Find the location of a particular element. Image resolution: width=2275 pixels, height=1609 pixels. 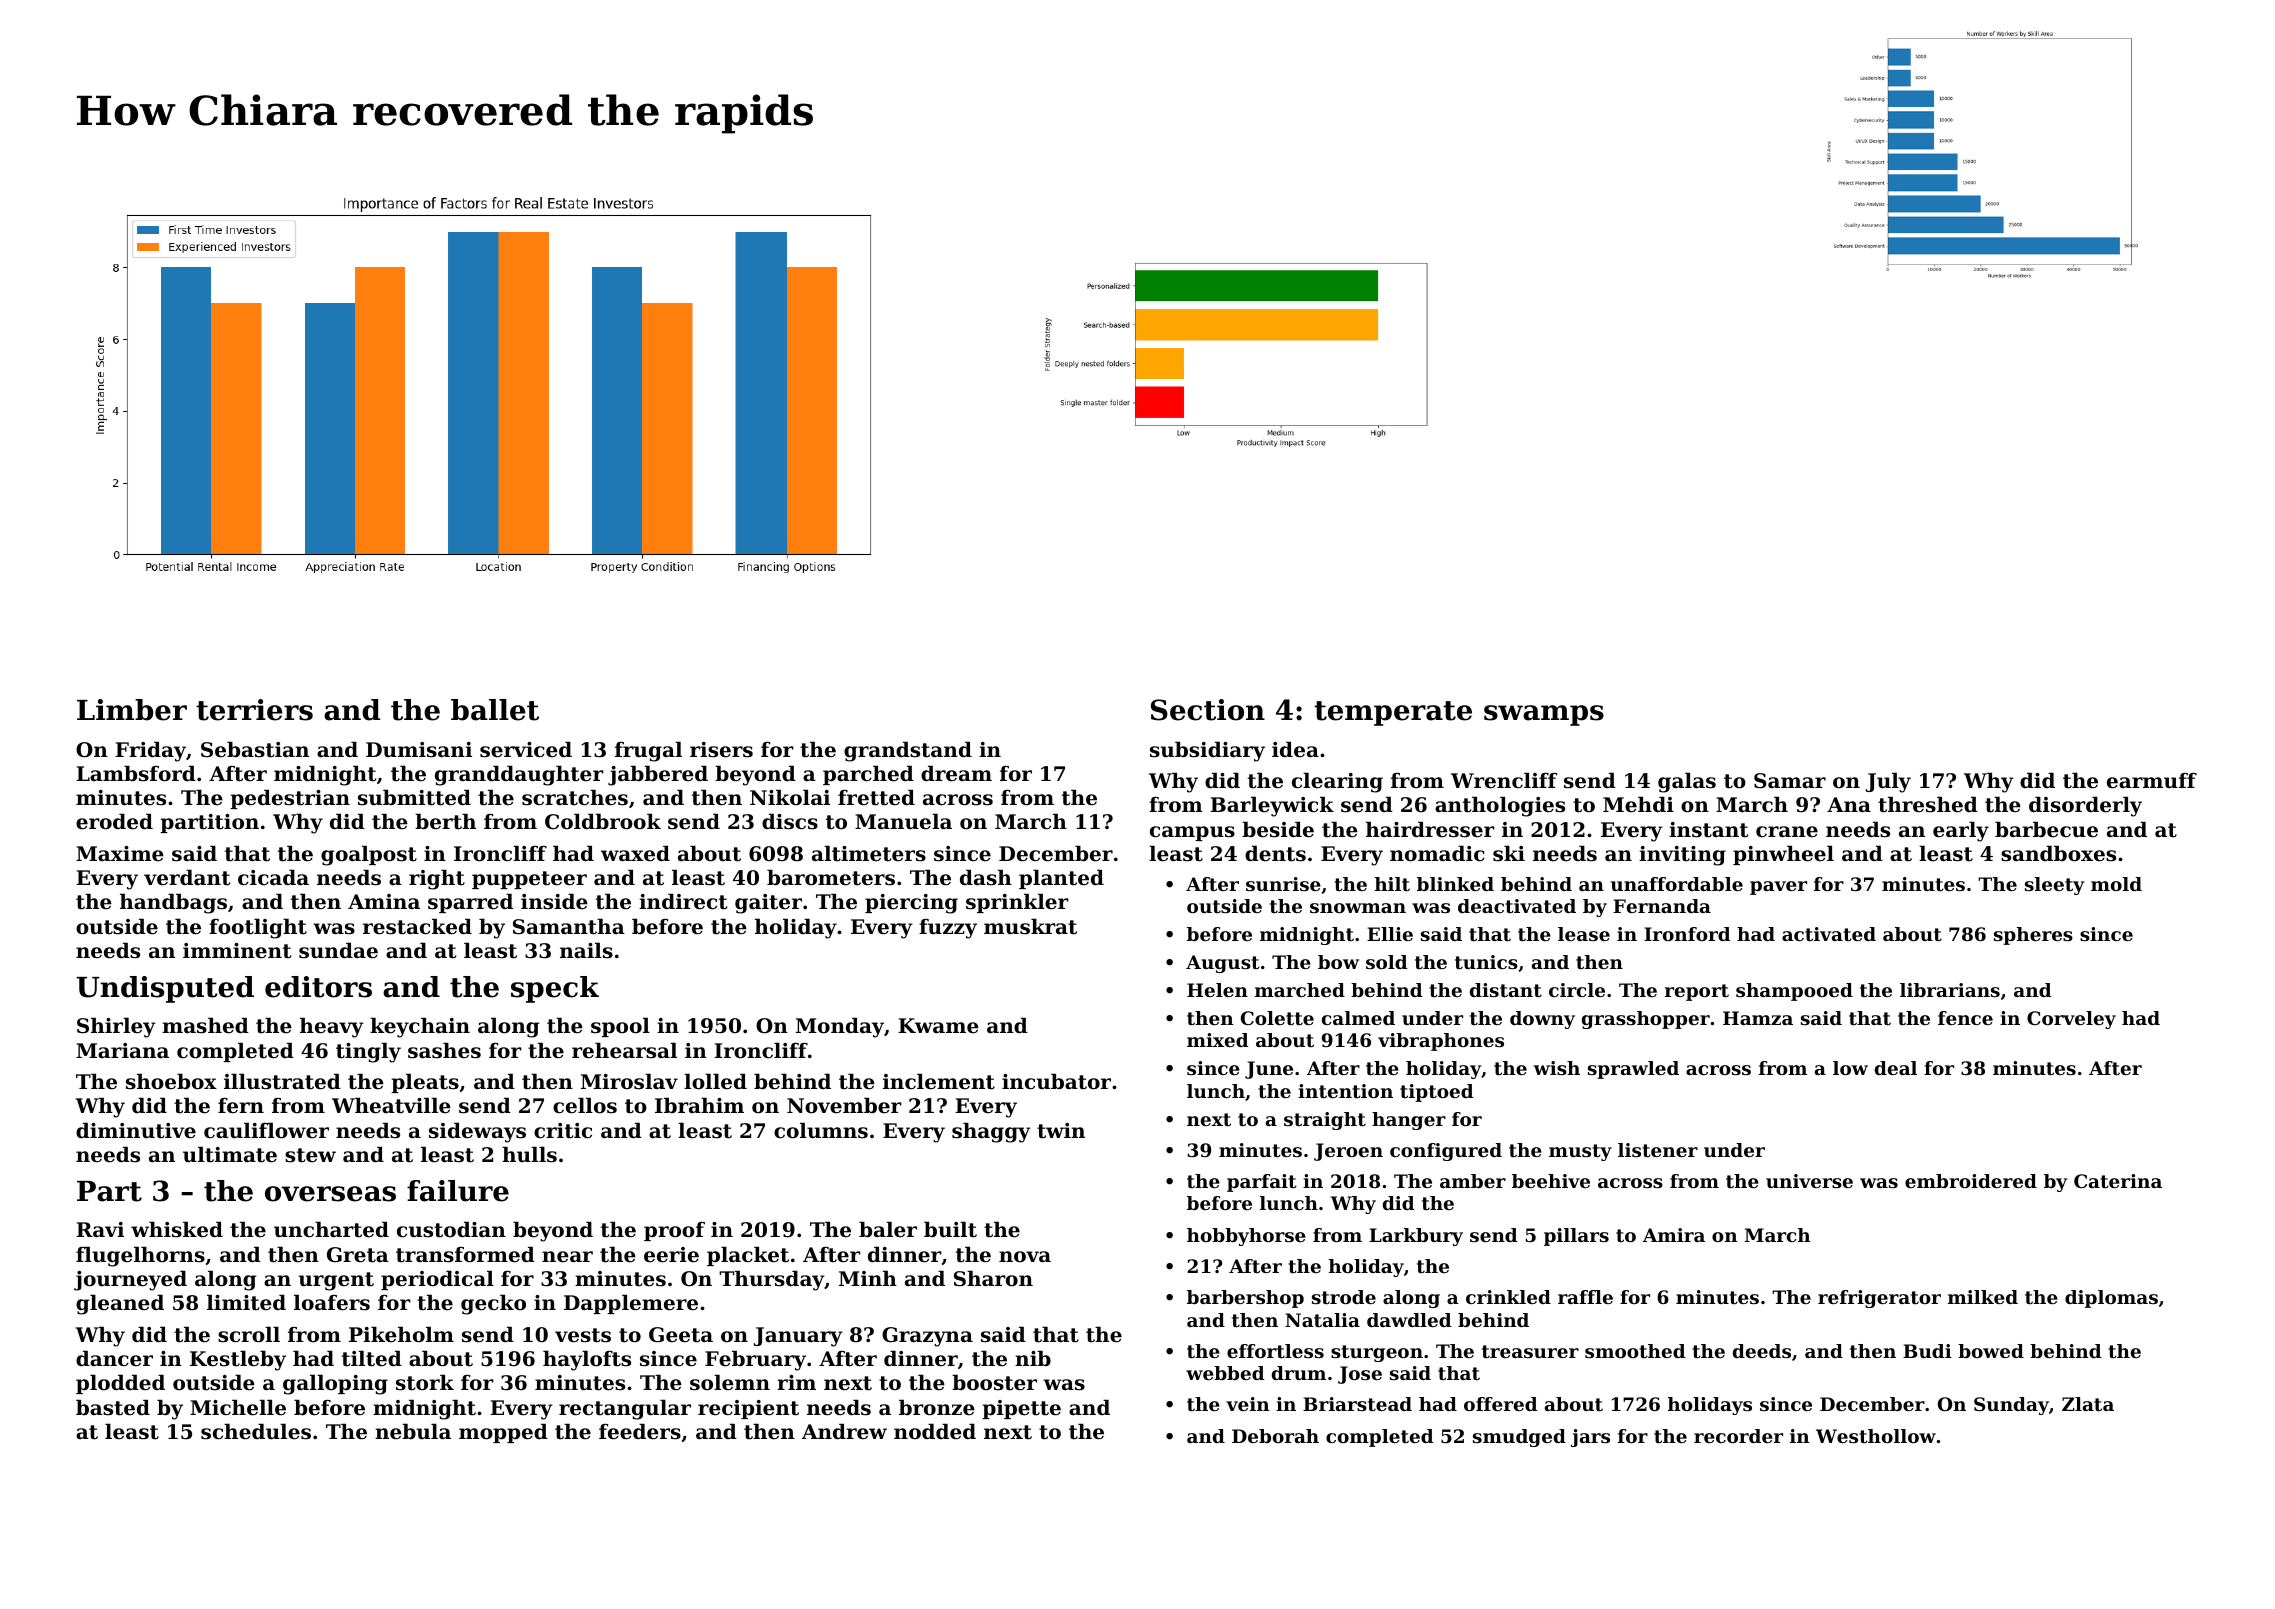

sashes is located at coordinates (444, 1050).
